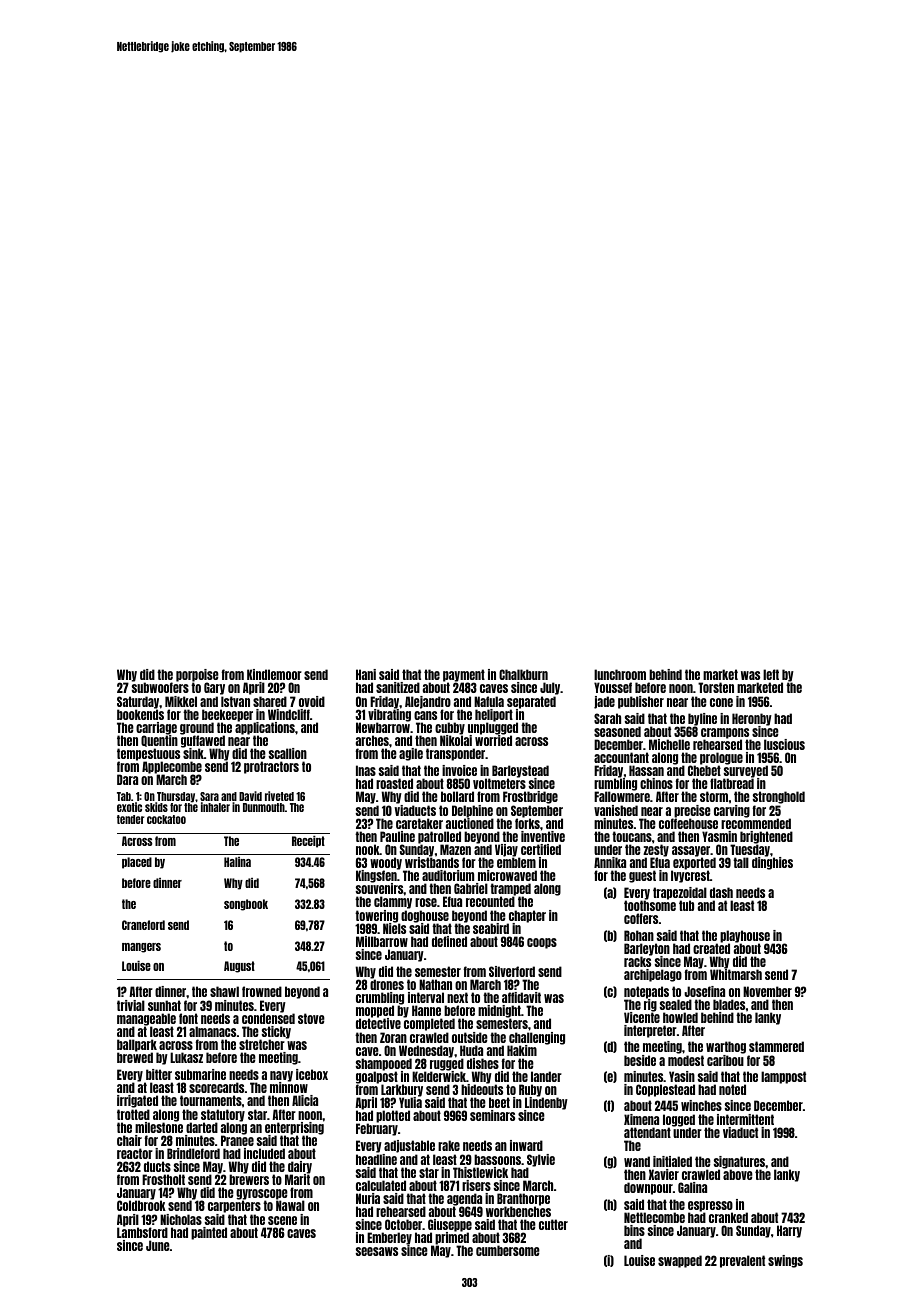  I want to click on surveyed, so click(746, 772).
